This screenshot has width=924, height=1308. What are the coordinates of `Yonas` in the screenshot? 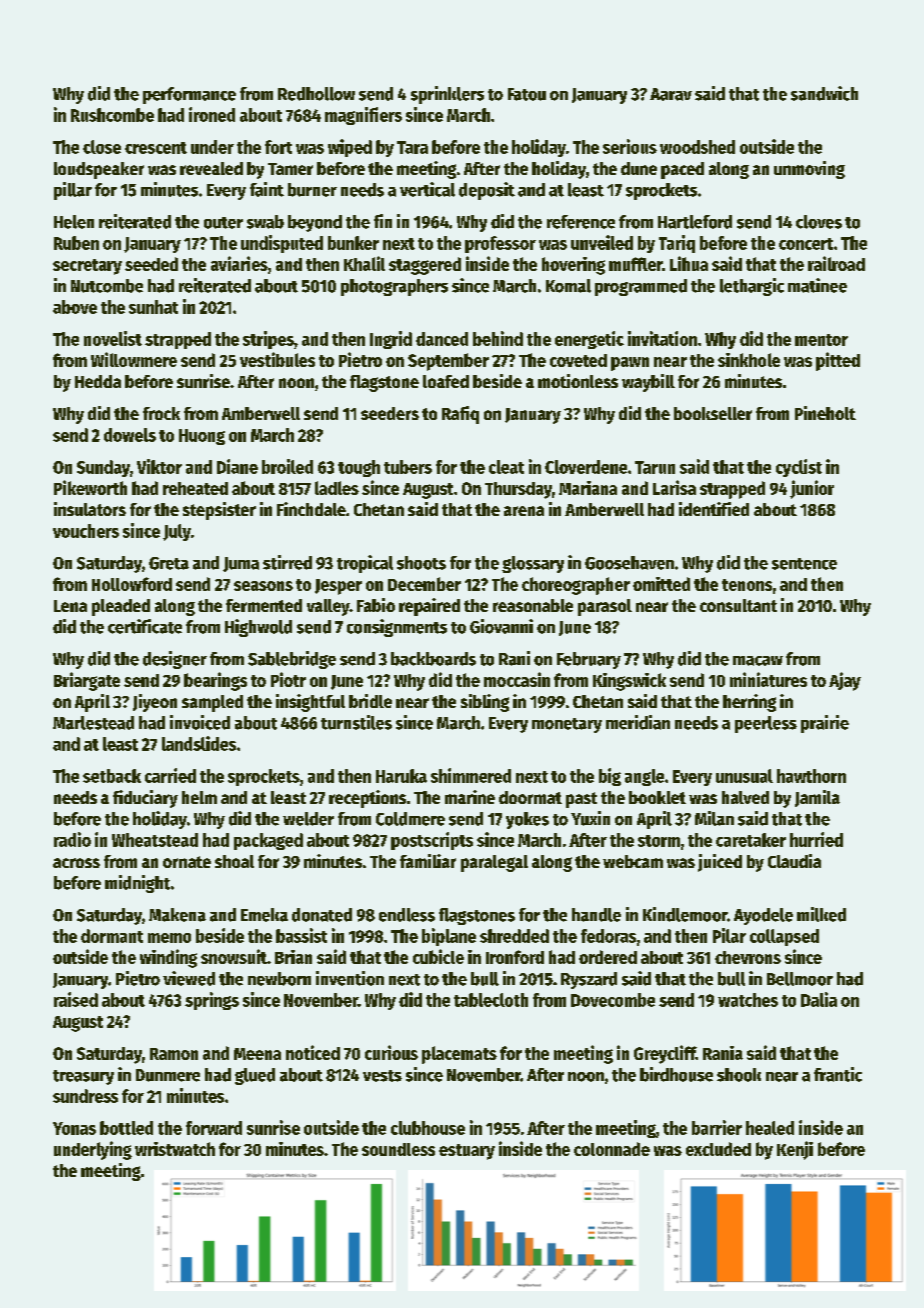 It's located at (74, 1128).
